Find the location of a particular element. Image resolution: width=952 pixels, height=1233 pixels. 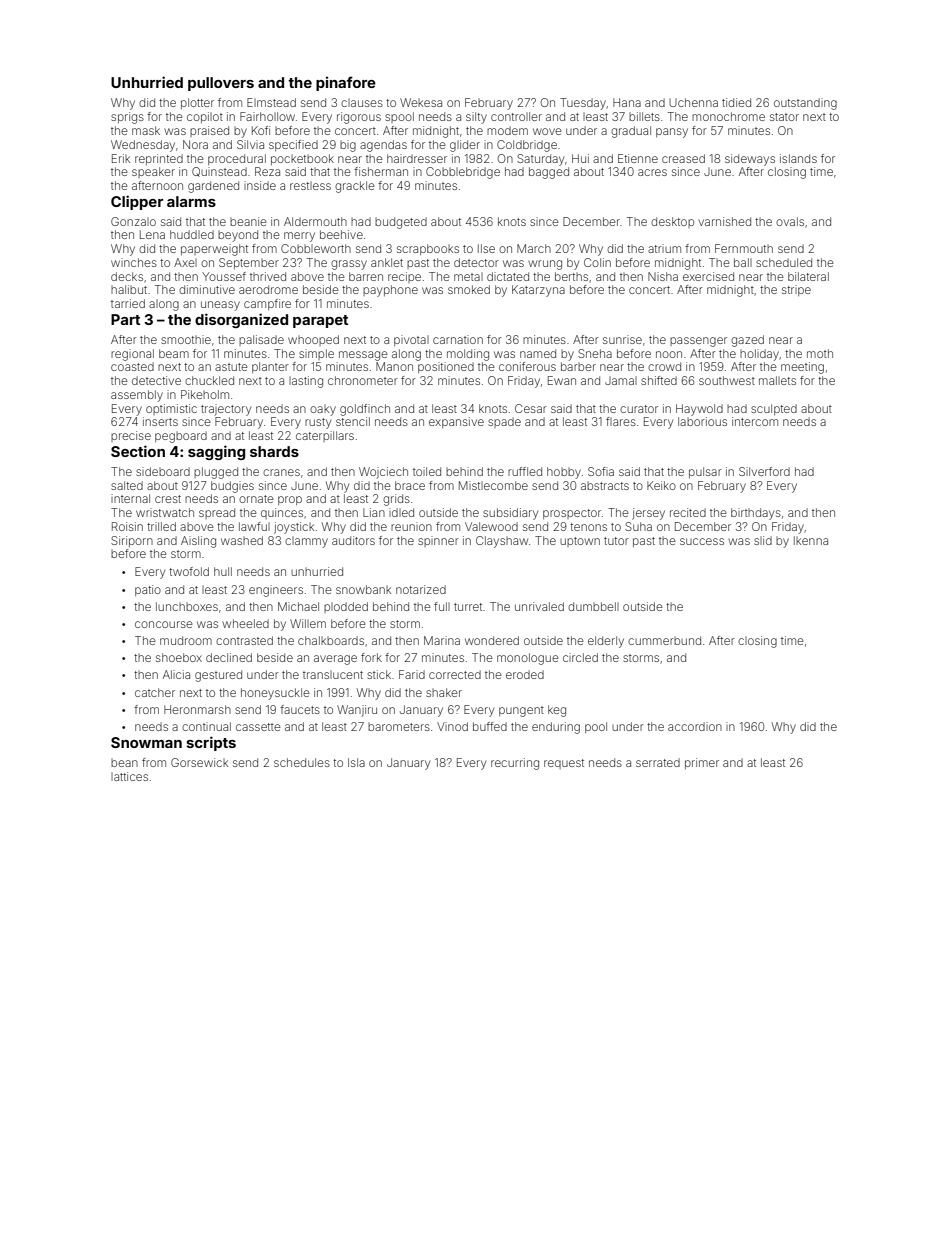

passenger is located at coordinates (698, 342).
